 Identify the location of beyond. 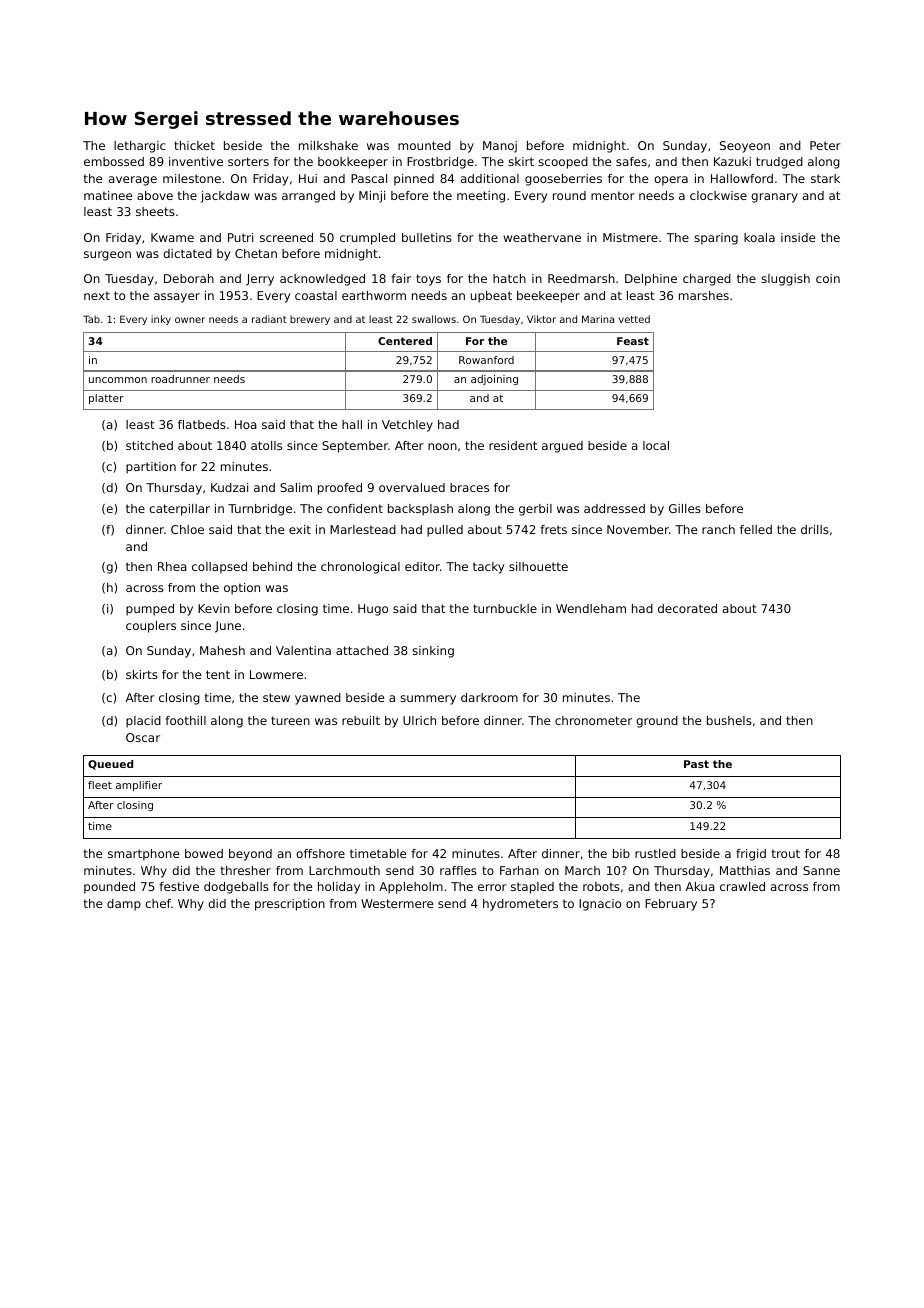
(250, 855).
